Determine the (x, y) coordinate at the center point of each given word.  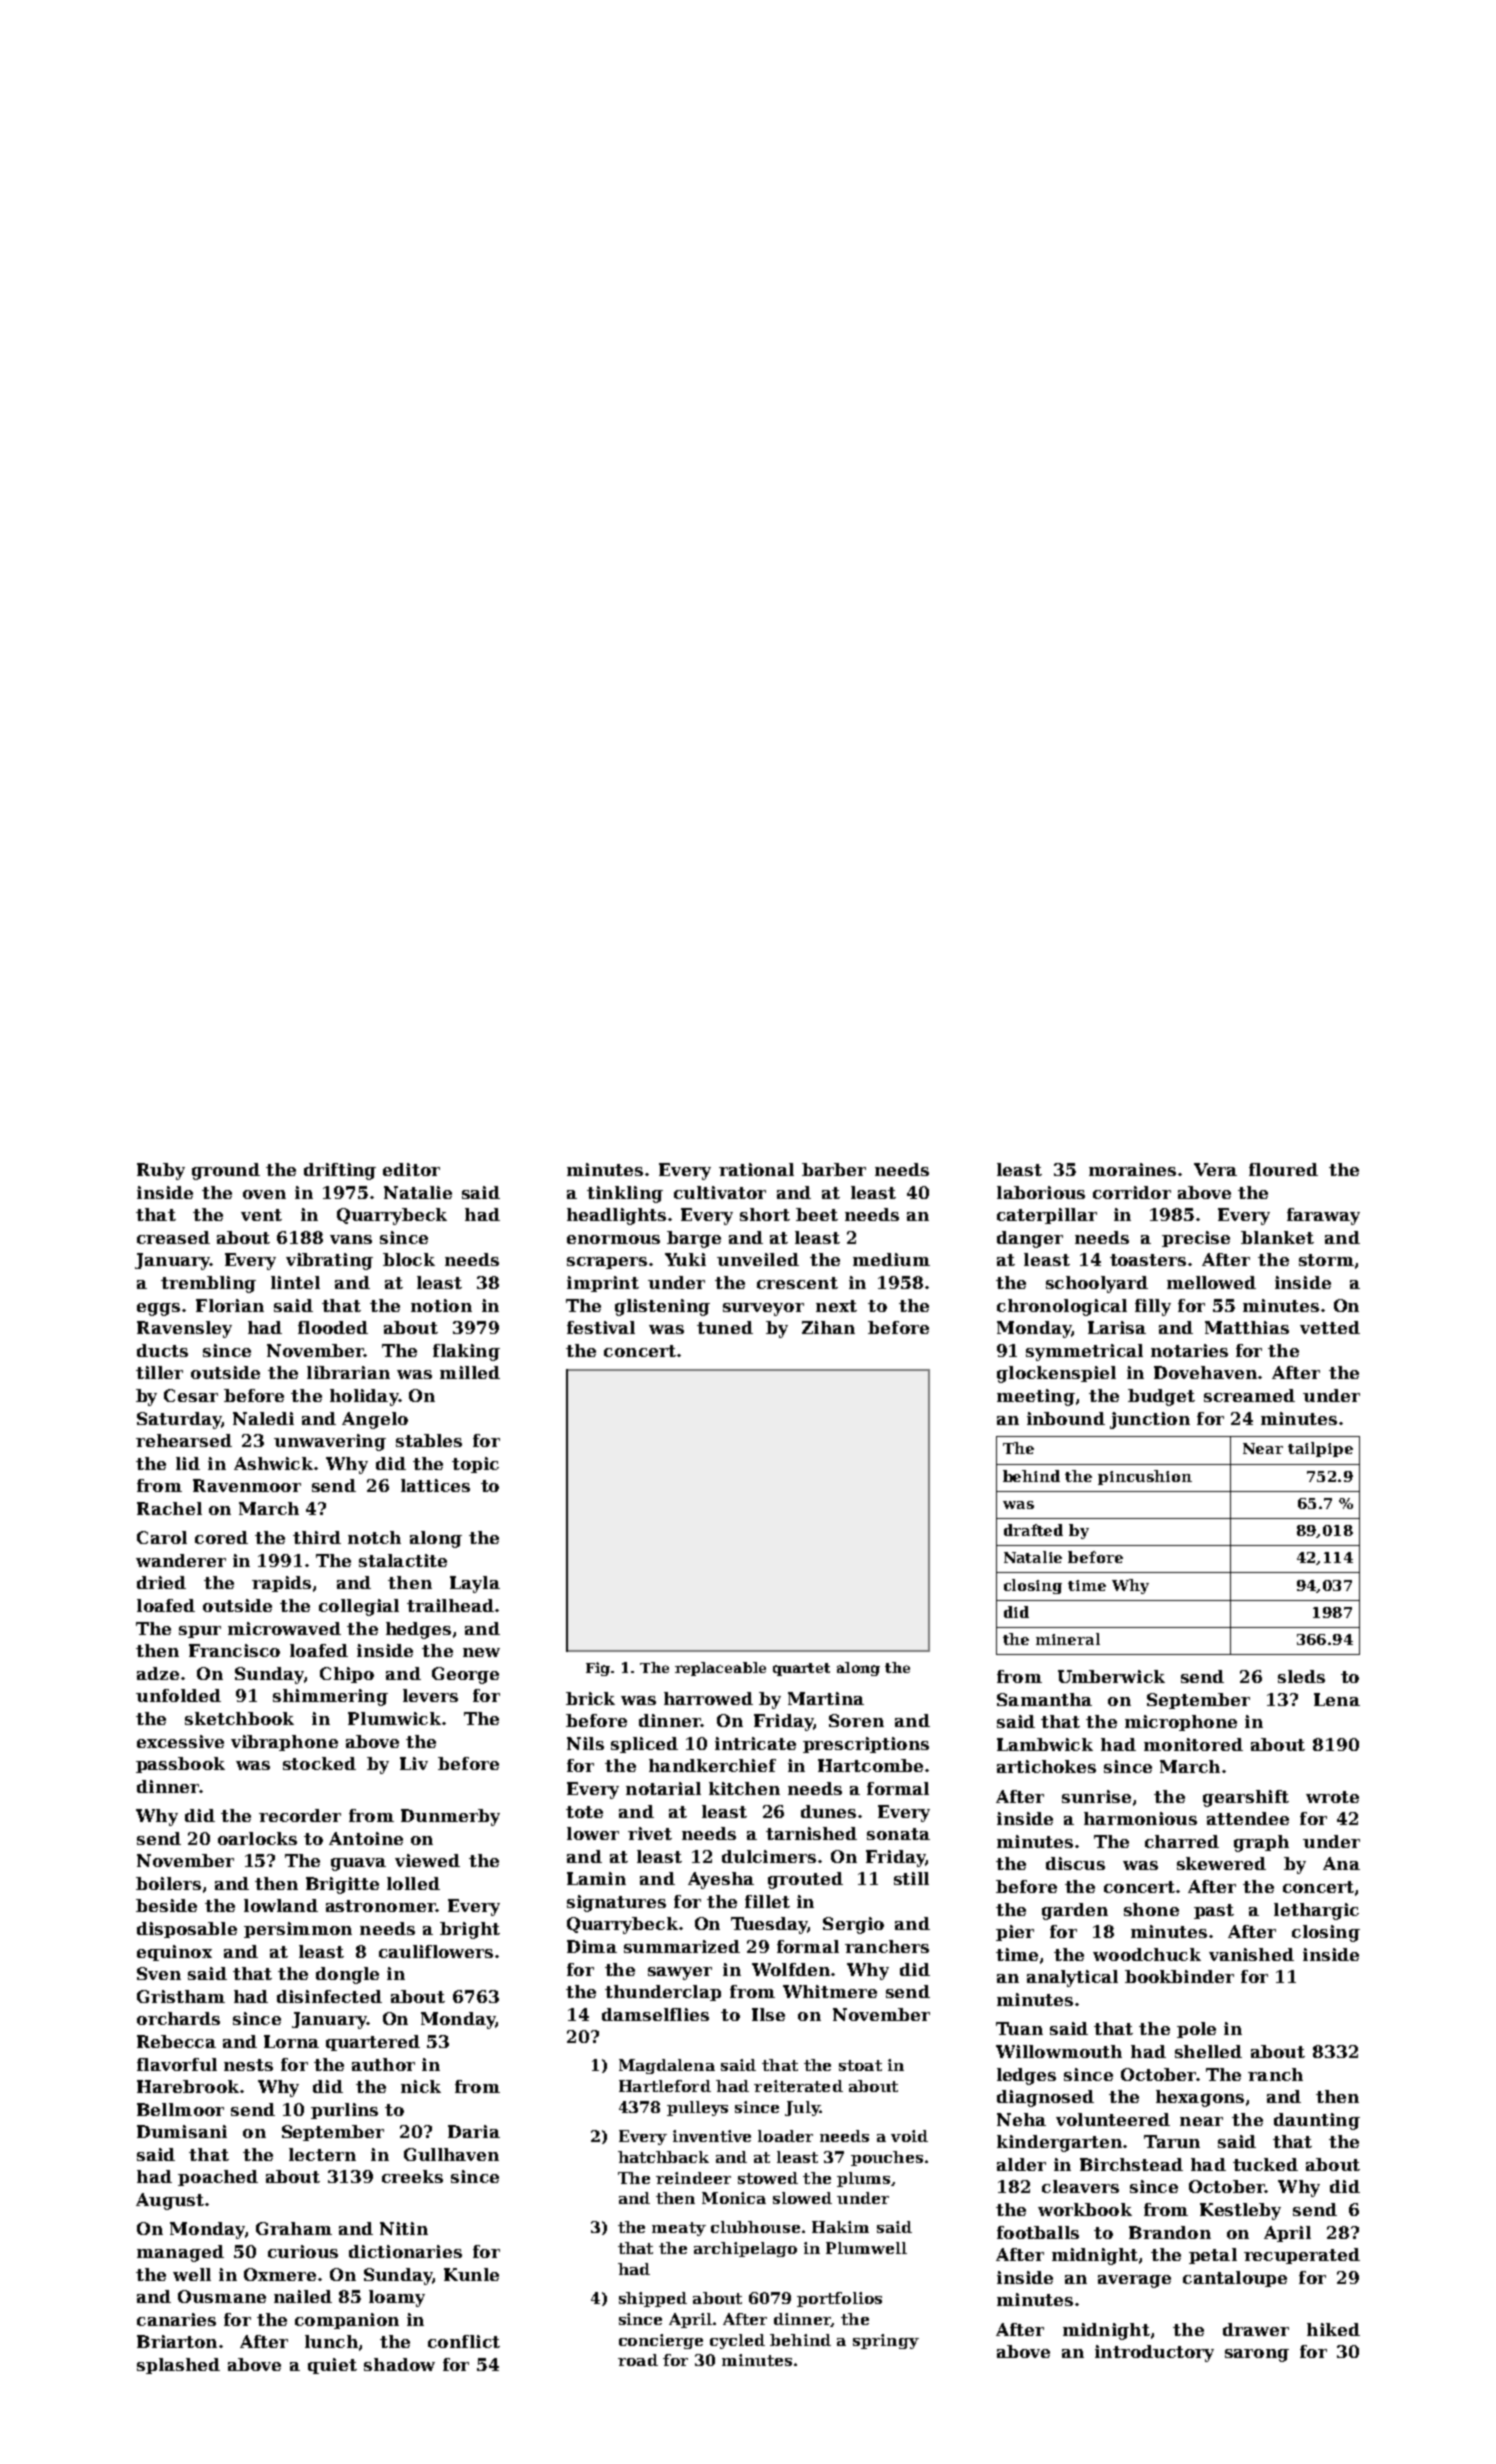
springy (886, 2341)
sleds (1301, 1676)
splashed (178, 2366)
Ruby (161, 1171)
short (765, 1214)
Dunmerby (450, 1817)
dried (161, 1582)
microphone (1181, 1723)
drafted (1033, 1530)
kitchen (744, 1788)
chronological (1062, 1307)
